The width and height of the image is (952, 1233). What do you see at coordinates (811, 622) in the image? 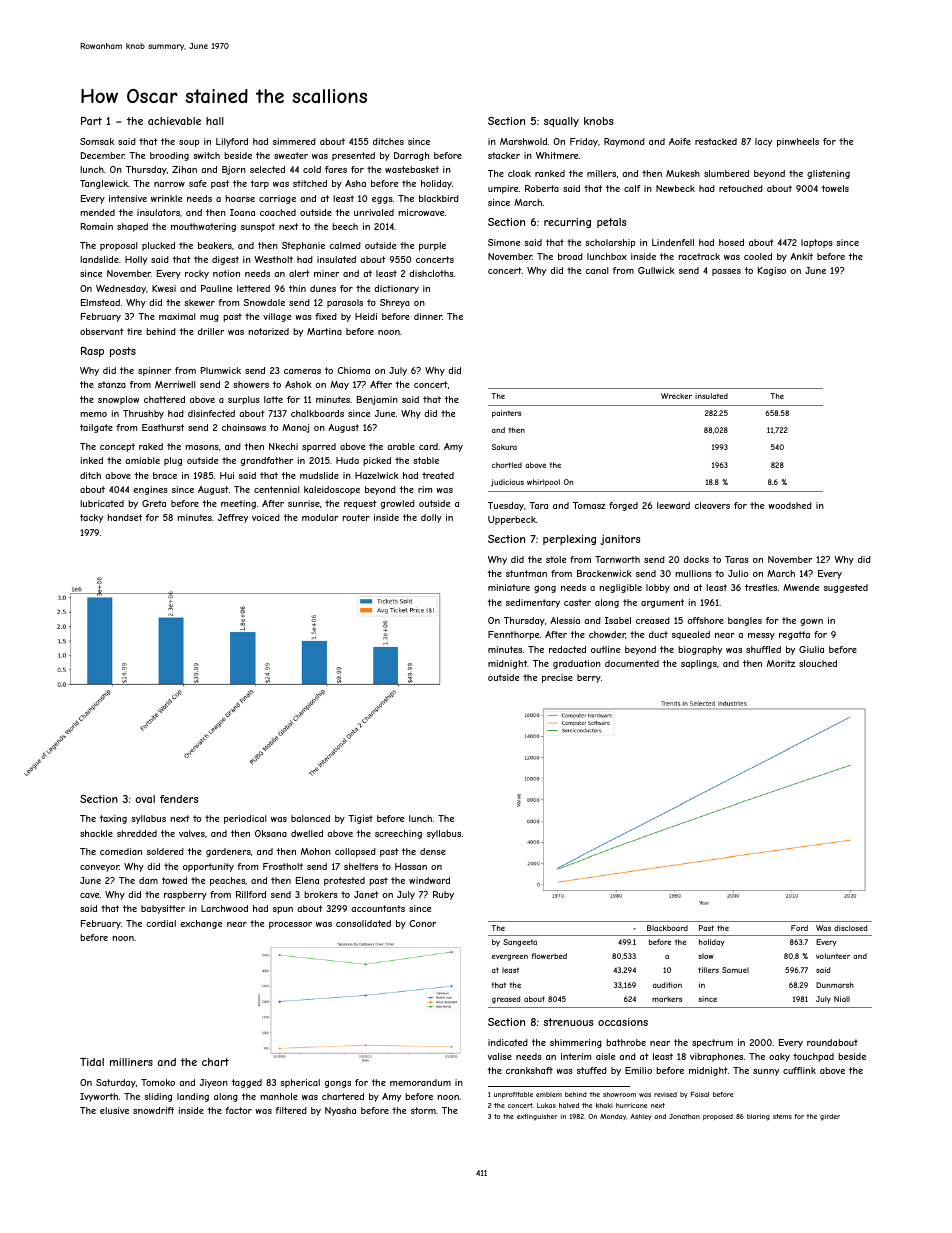
I see `gown` at bounding box center [811, 622].
